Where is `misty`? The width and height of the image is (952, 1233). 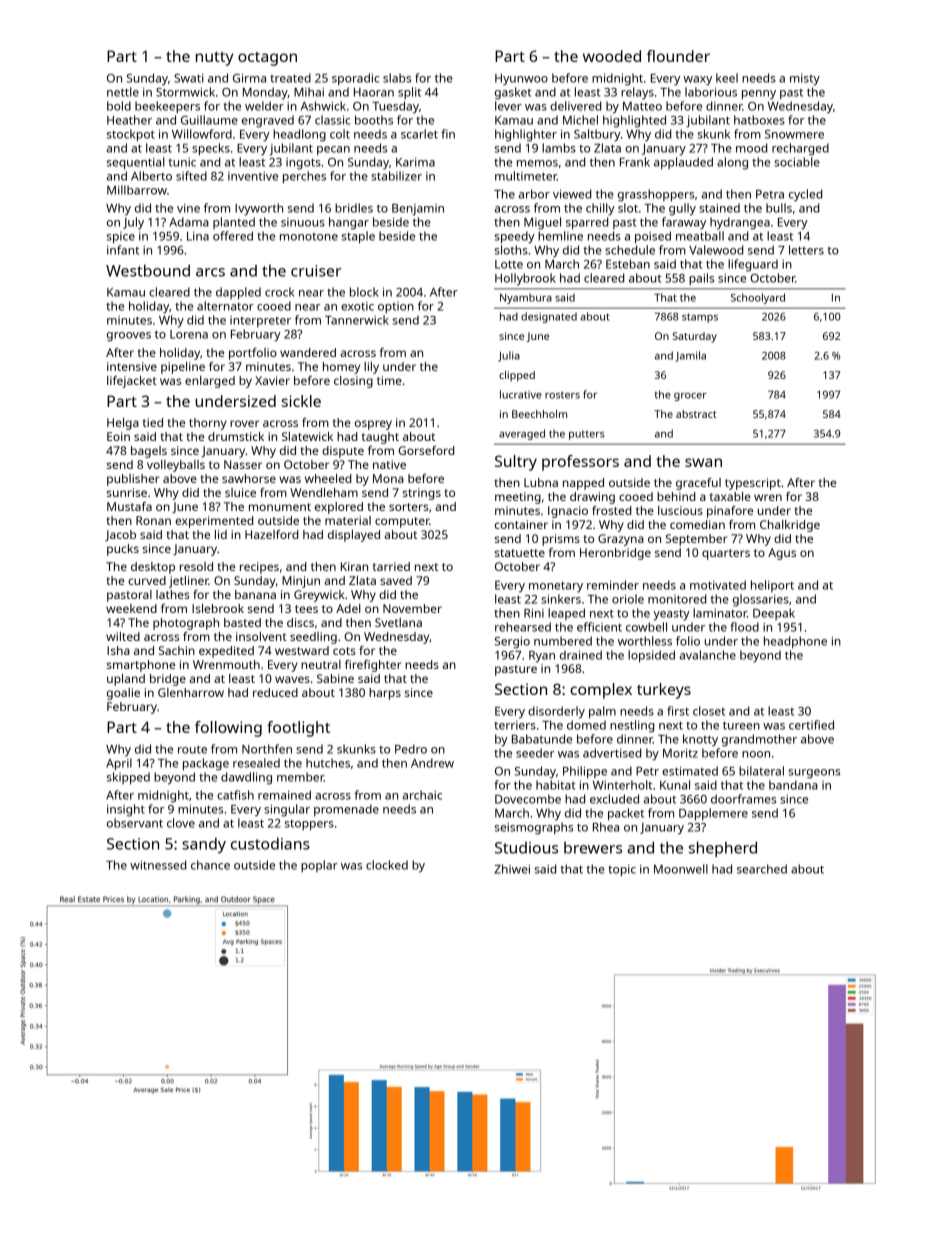 misty is located at coordinates (805, 80).
